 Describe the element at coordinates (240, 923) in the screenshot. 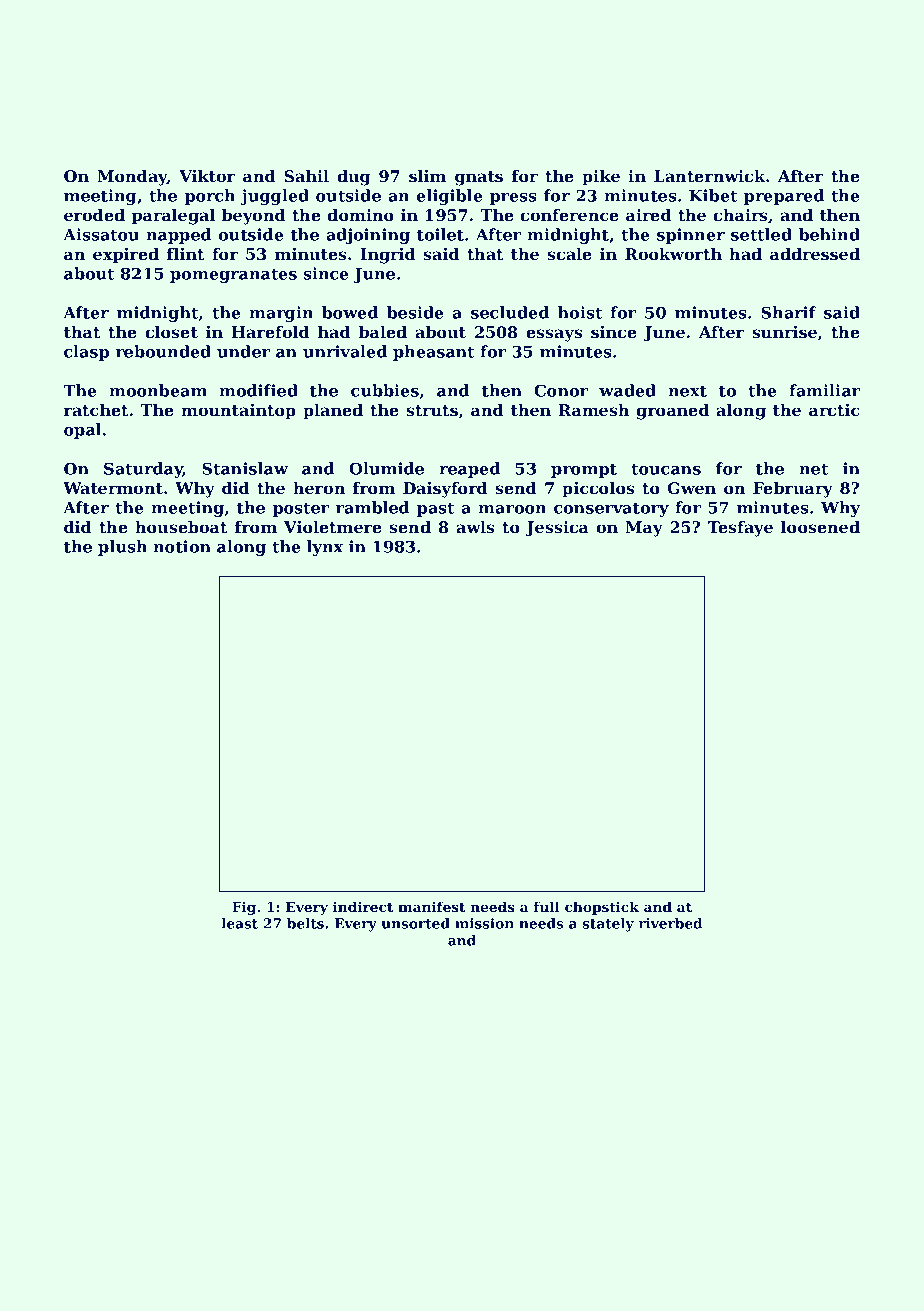

I see `least` at that location.
